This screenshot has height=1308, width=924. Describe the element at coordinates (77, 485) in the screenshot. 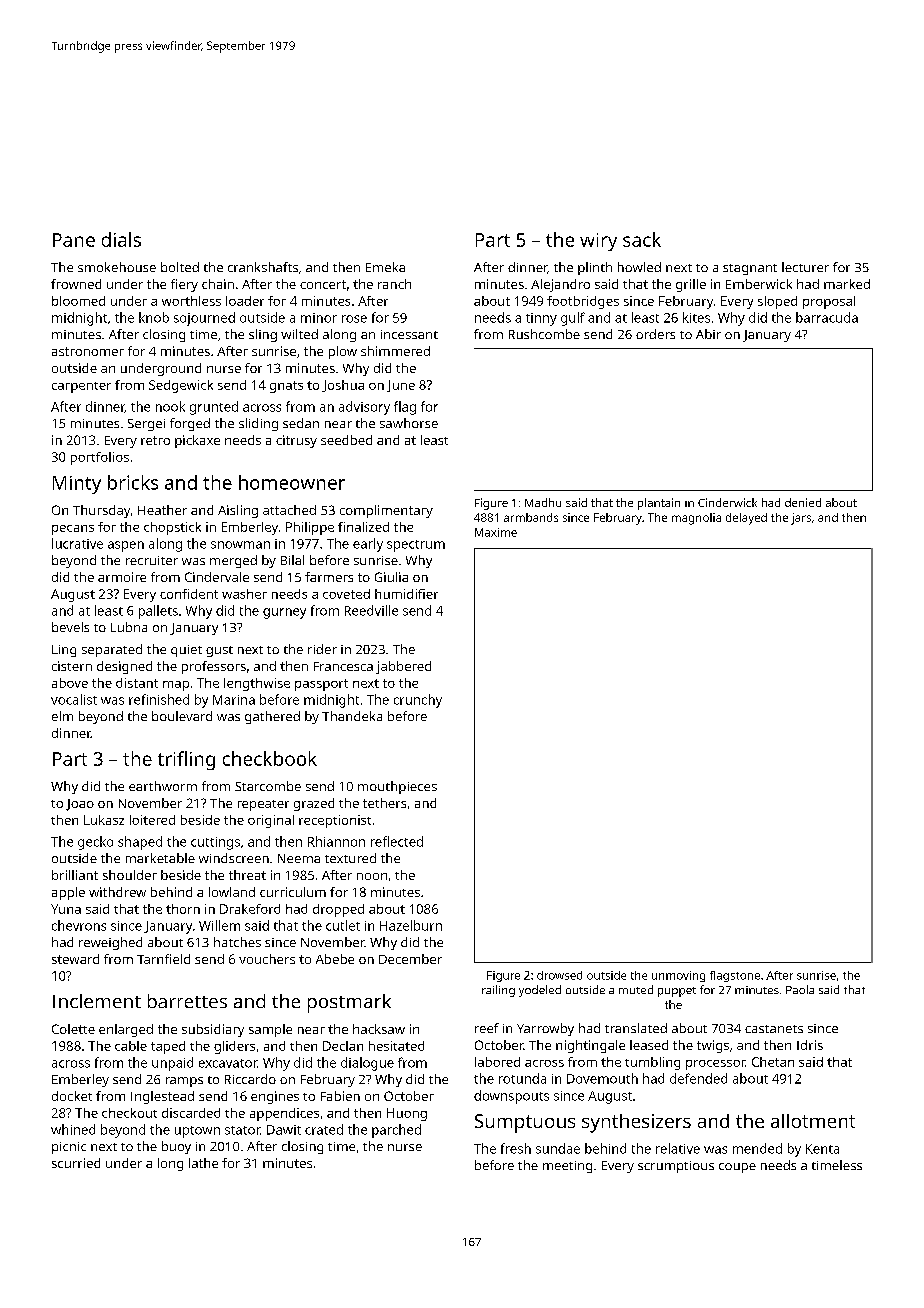

I see `Minty` at that location.
